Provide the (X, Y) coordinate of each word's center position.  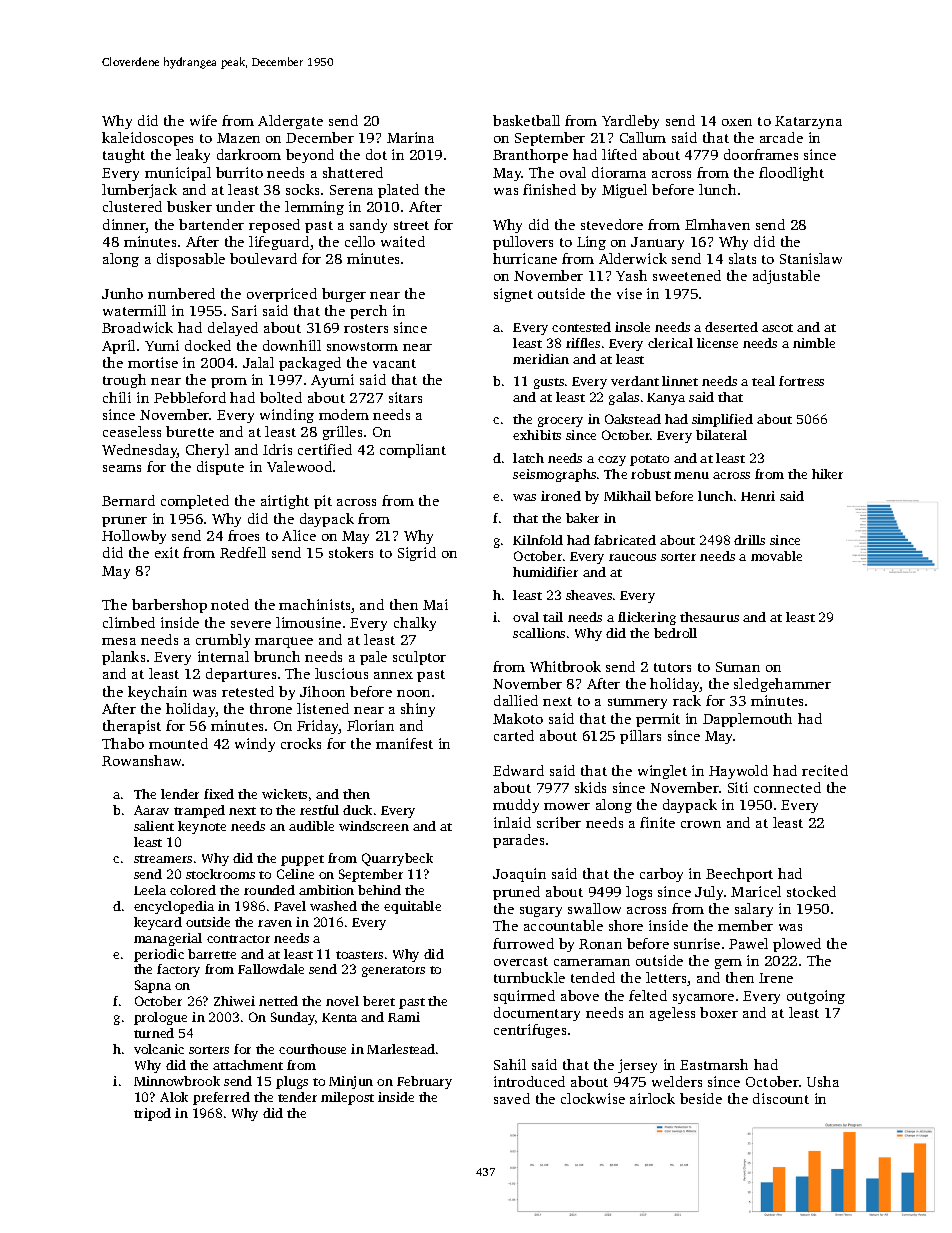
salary (754, 910)
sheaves (589, 595)
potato (649, 460)
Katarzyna (808, 122)
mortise (153, 362)
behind (379, 890)
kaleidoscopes (147, 139)
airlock (652, 1098)
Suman (738, 667)
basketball (526, 120)
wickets (284, 794)
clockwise (593, 1098)
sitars (405, 397)
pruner (124, 521)
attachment (248, 1065)
